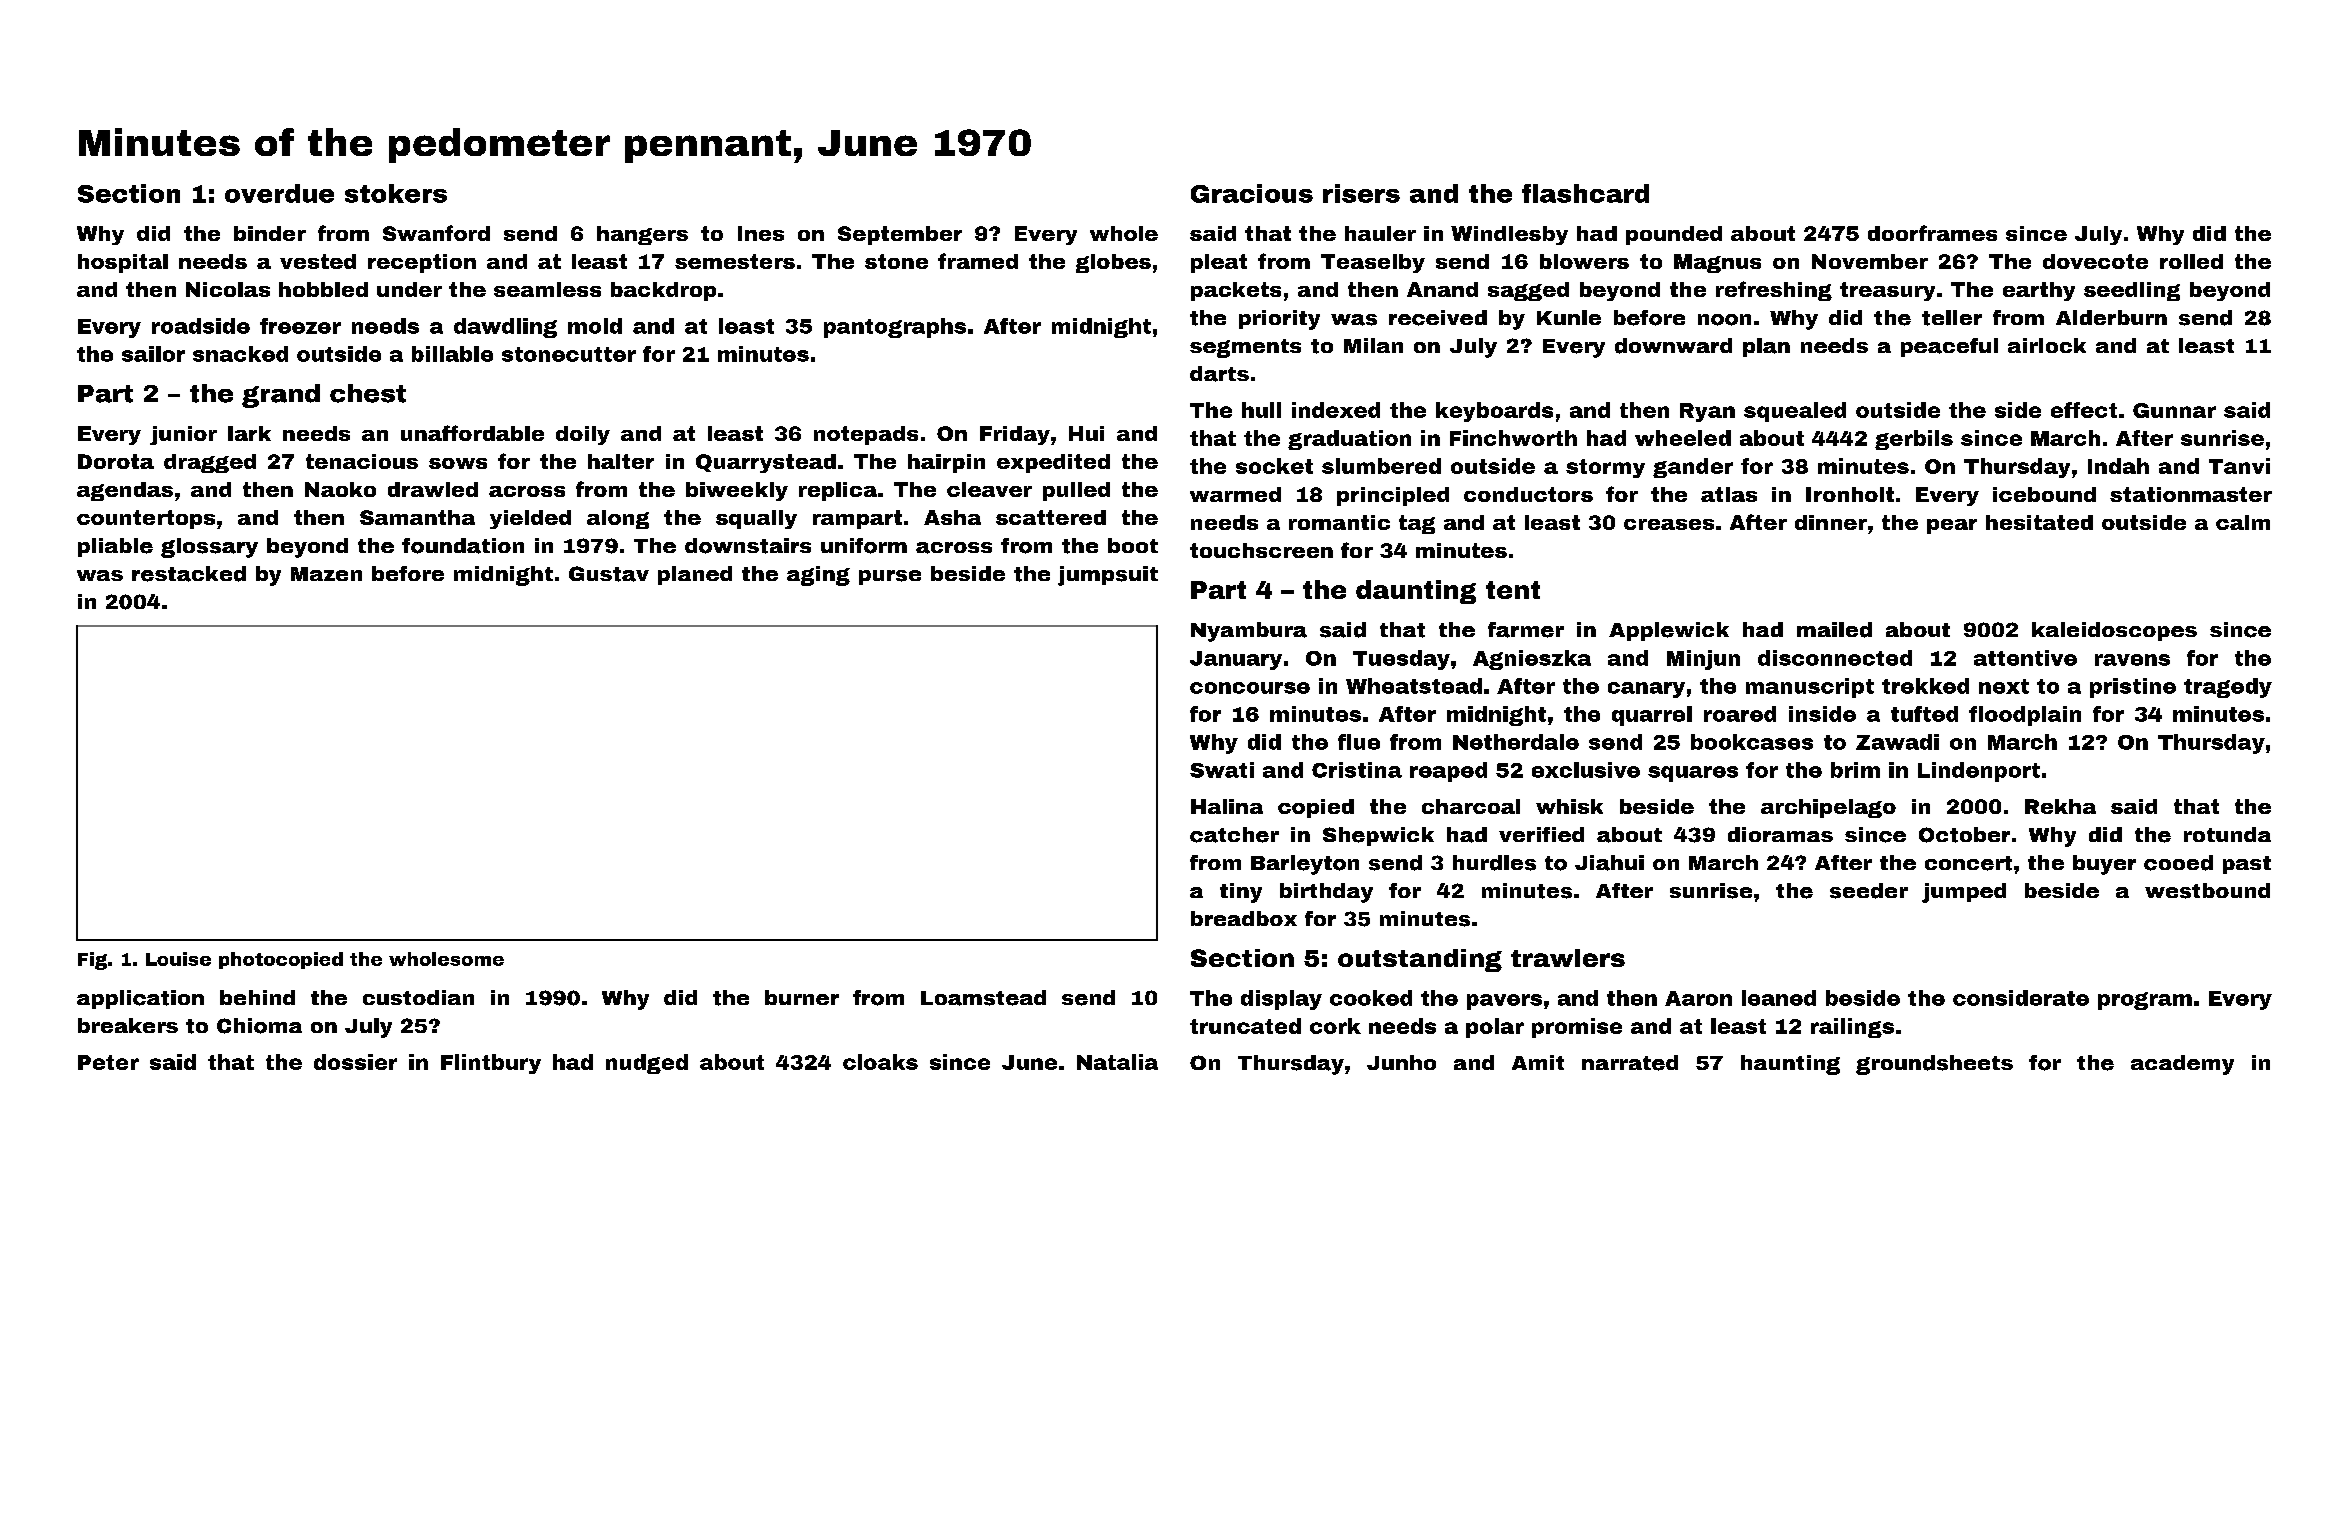 Image resolution: width=2348 pixels, height=1519 pixels. What do you see at coordinates (1250, 688) in the image?
I see `concourse` at bounding box center [1250, 688].
